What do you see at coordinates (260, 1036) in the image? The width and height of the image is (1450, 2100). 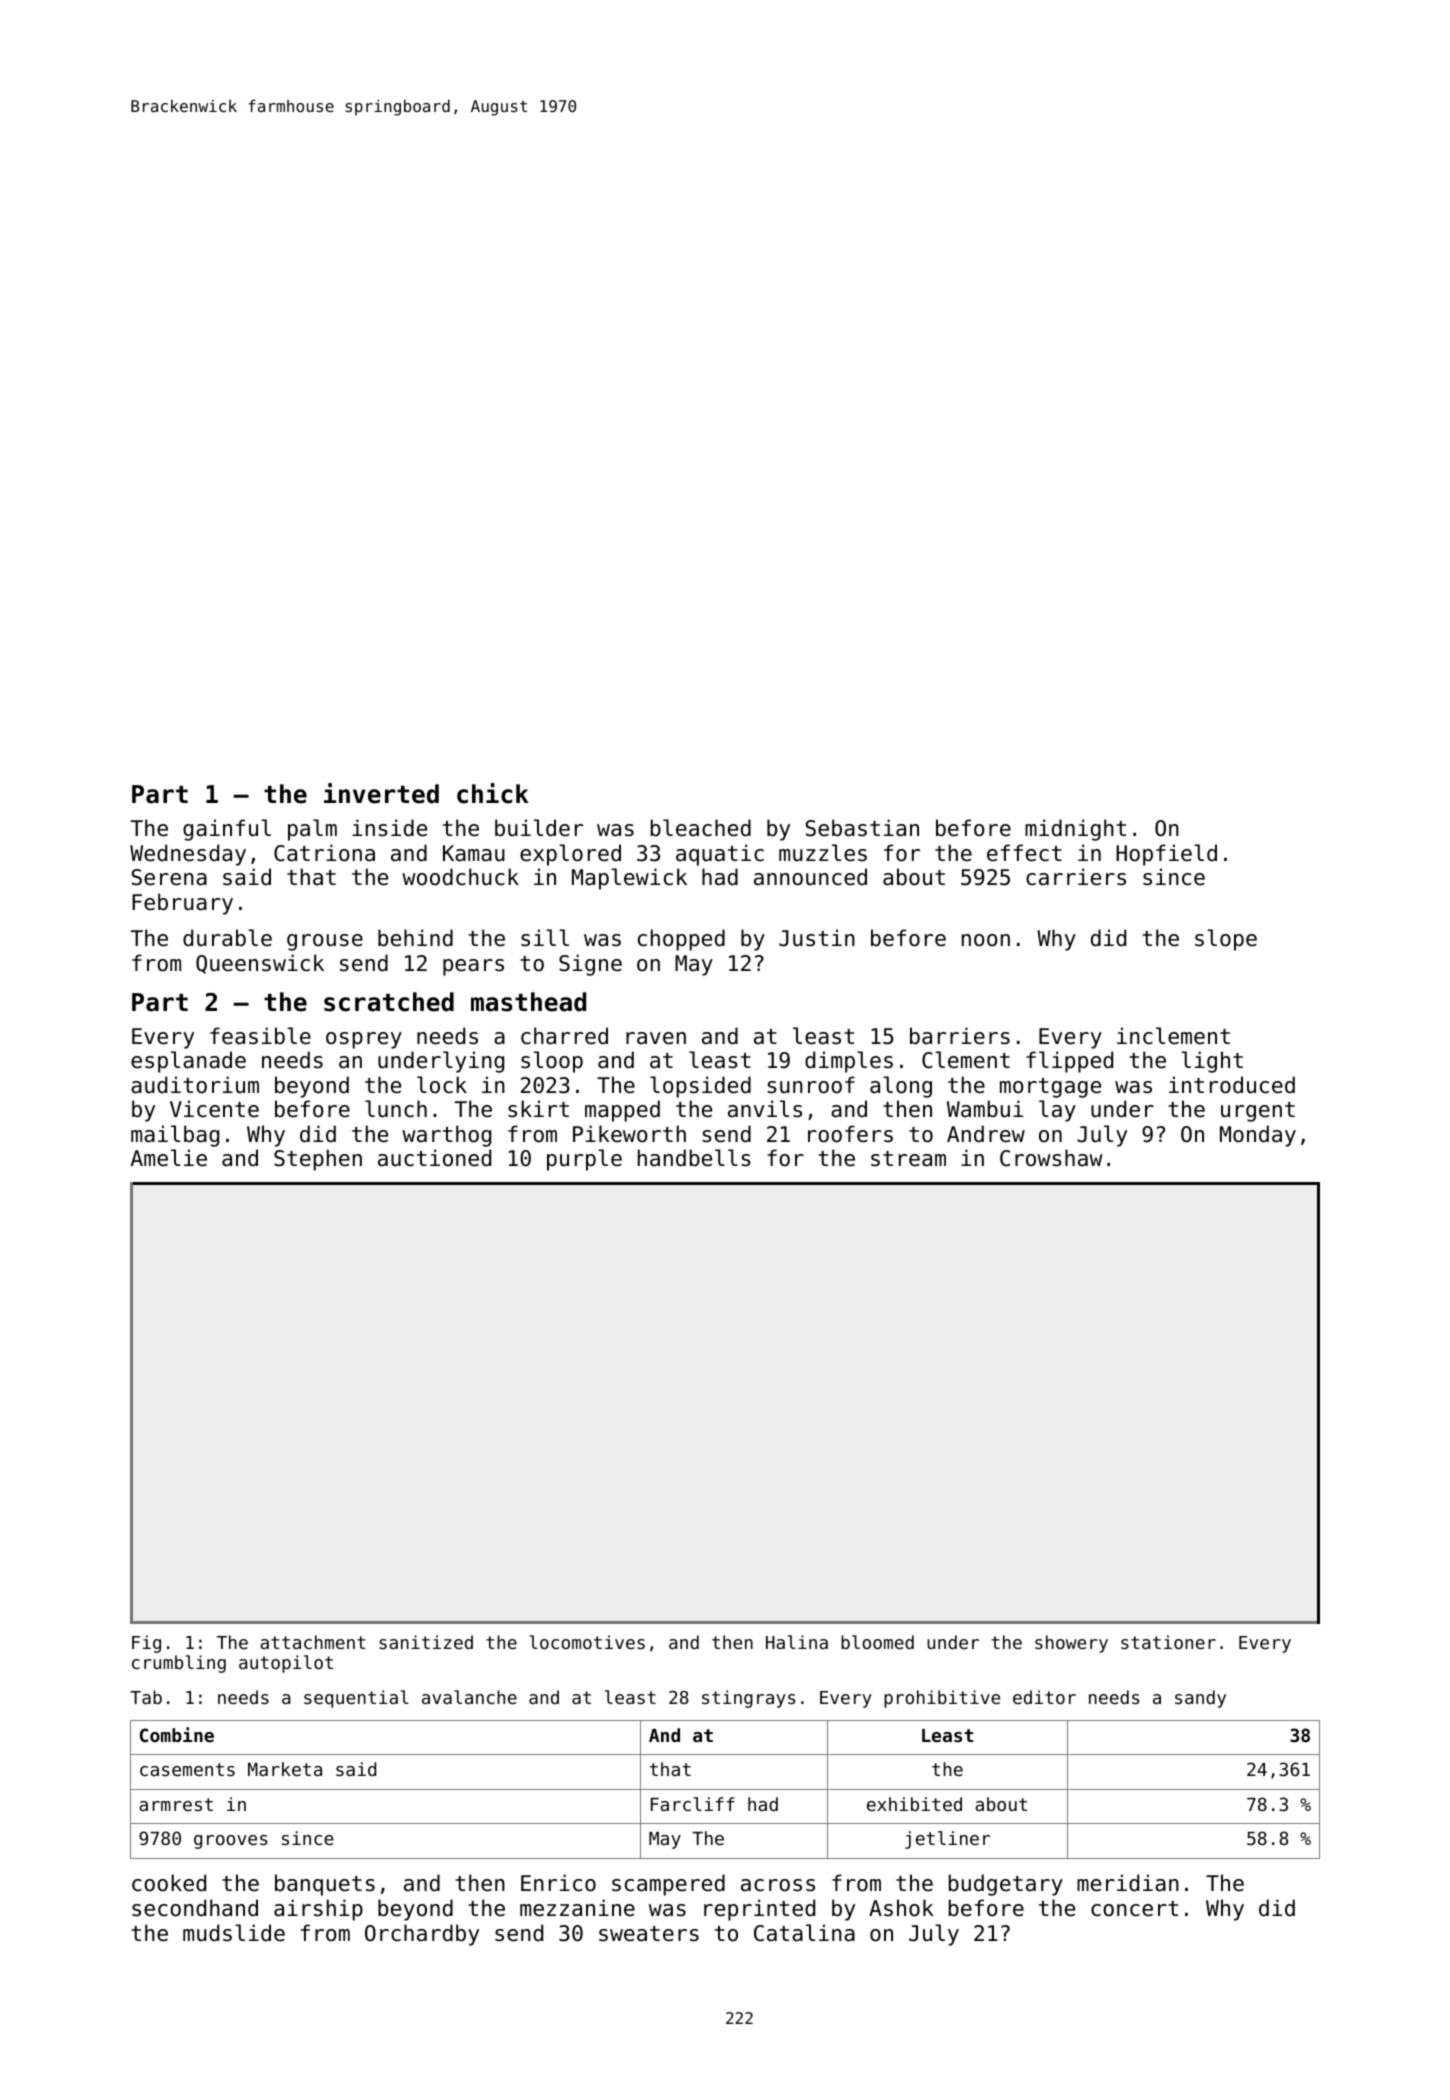 I see `feasible` at bounding box center [260, 1036].
